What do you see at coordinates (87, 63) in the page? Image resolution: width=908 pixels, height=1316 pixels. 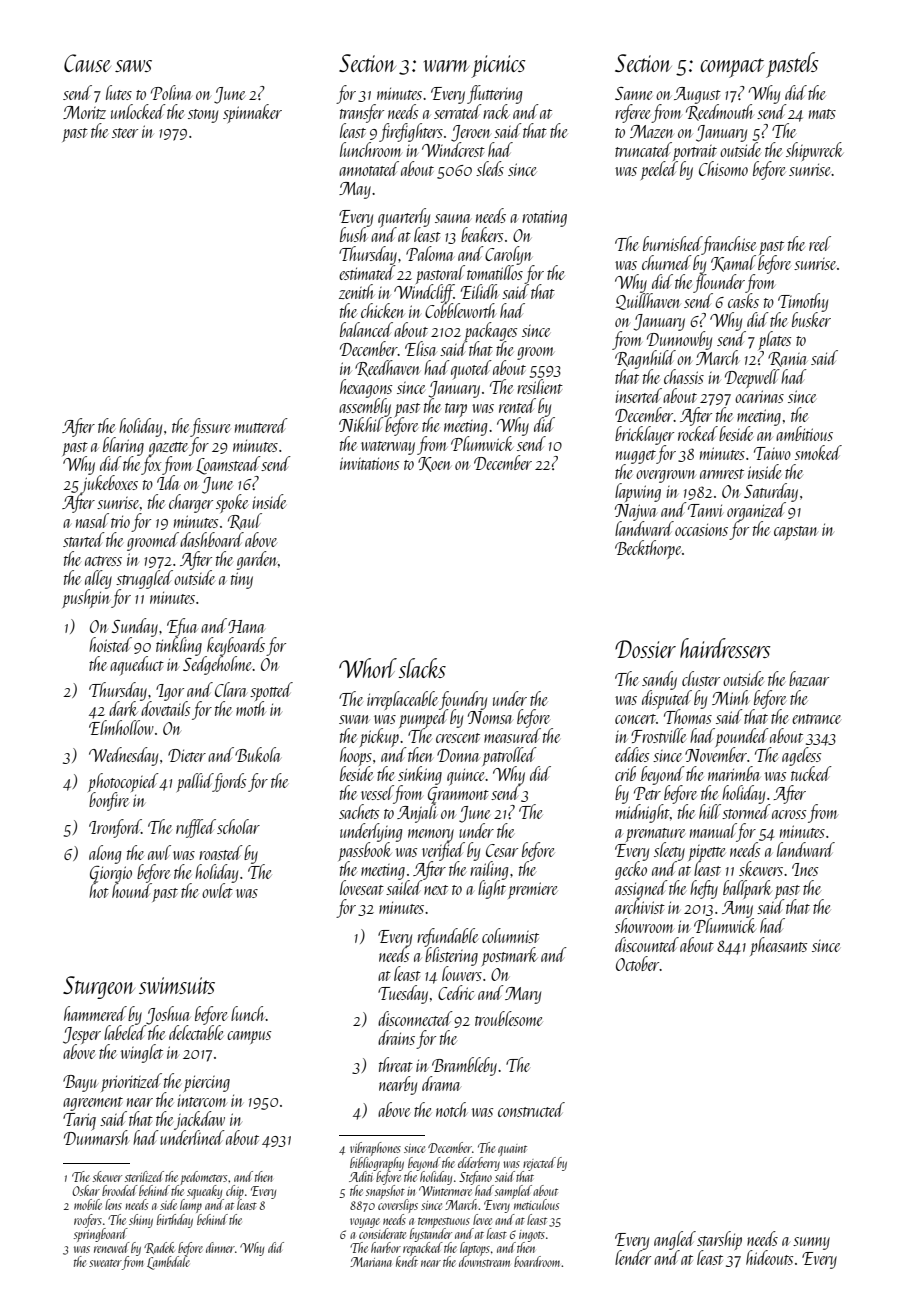 I see `Cause` at bounding box center [87, 63].
